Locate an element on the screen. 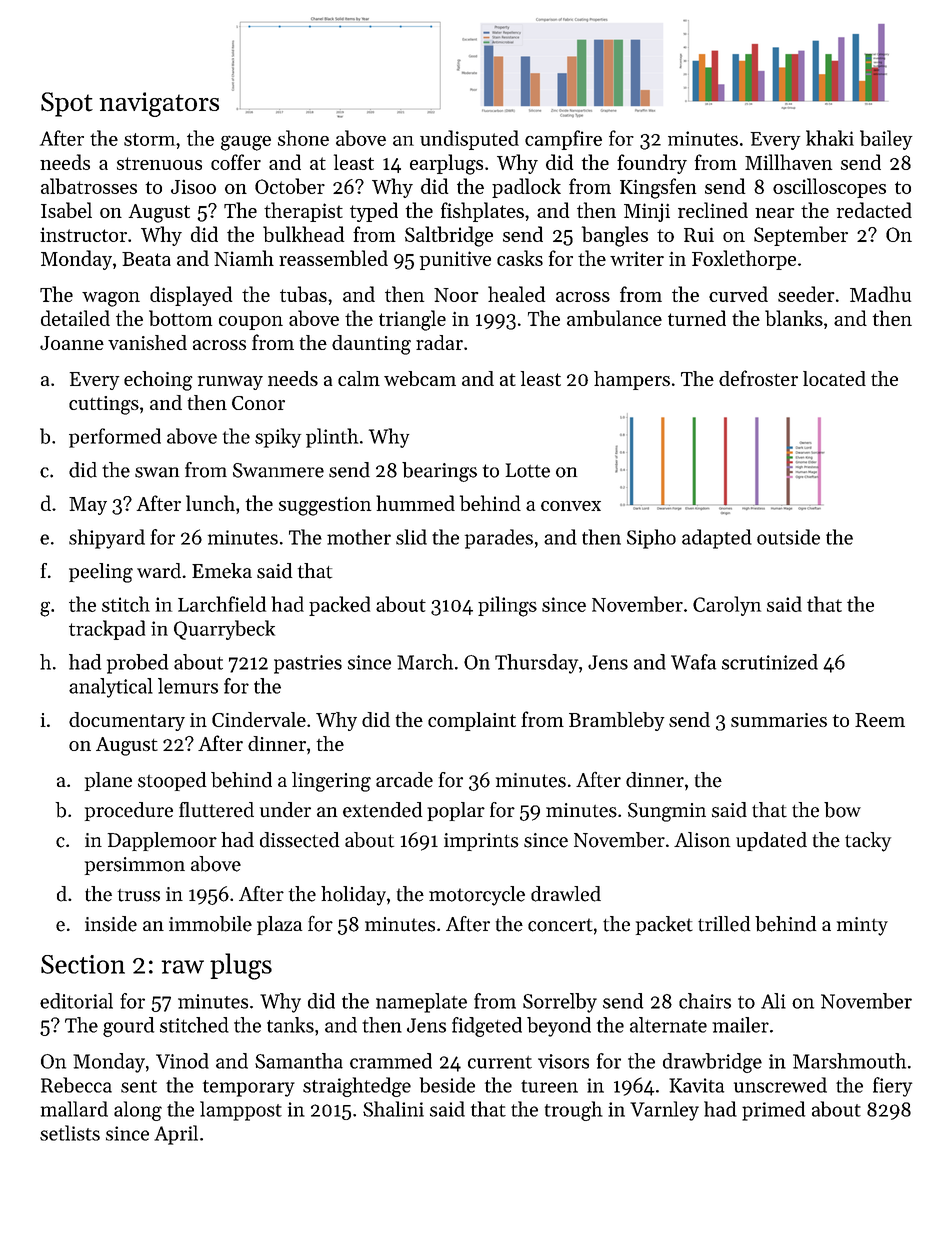 This screenshot has width=952, height=1233. defroster is located at coordinates (758, 378).
